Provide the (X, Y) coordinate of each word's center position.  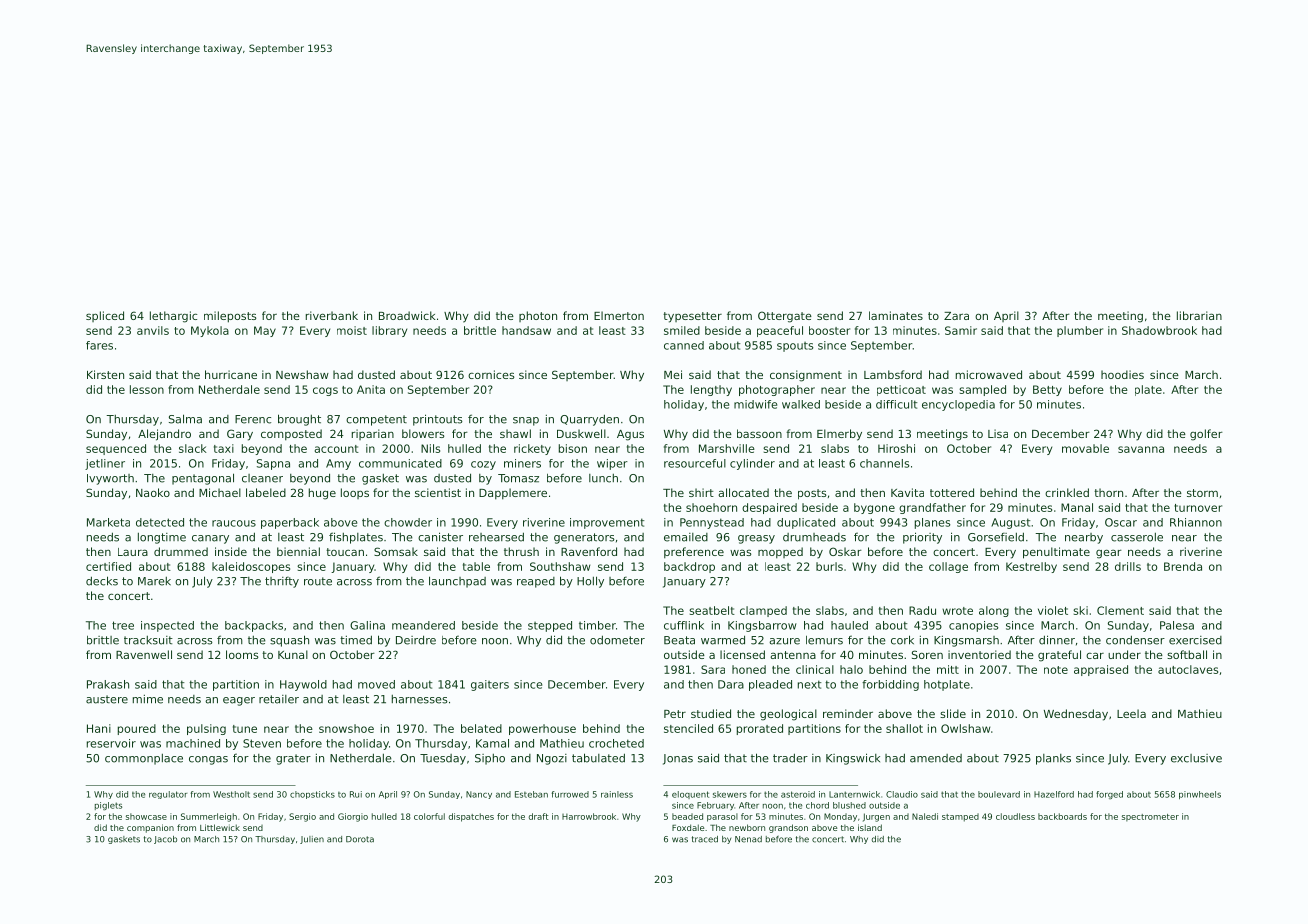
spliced (105, 316)
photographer (777, 390)
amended (936, 758)
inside (231, 551)
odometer (617, 640)
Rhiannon (1196, 522)
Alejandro (164, 435)
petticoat (901, 390)
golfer (1206, 435)
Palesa (1177, 625)
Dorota (360, 839)
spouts (795, 347)
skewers (730, 794)
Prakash (108, 684)
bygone (874, 508)
